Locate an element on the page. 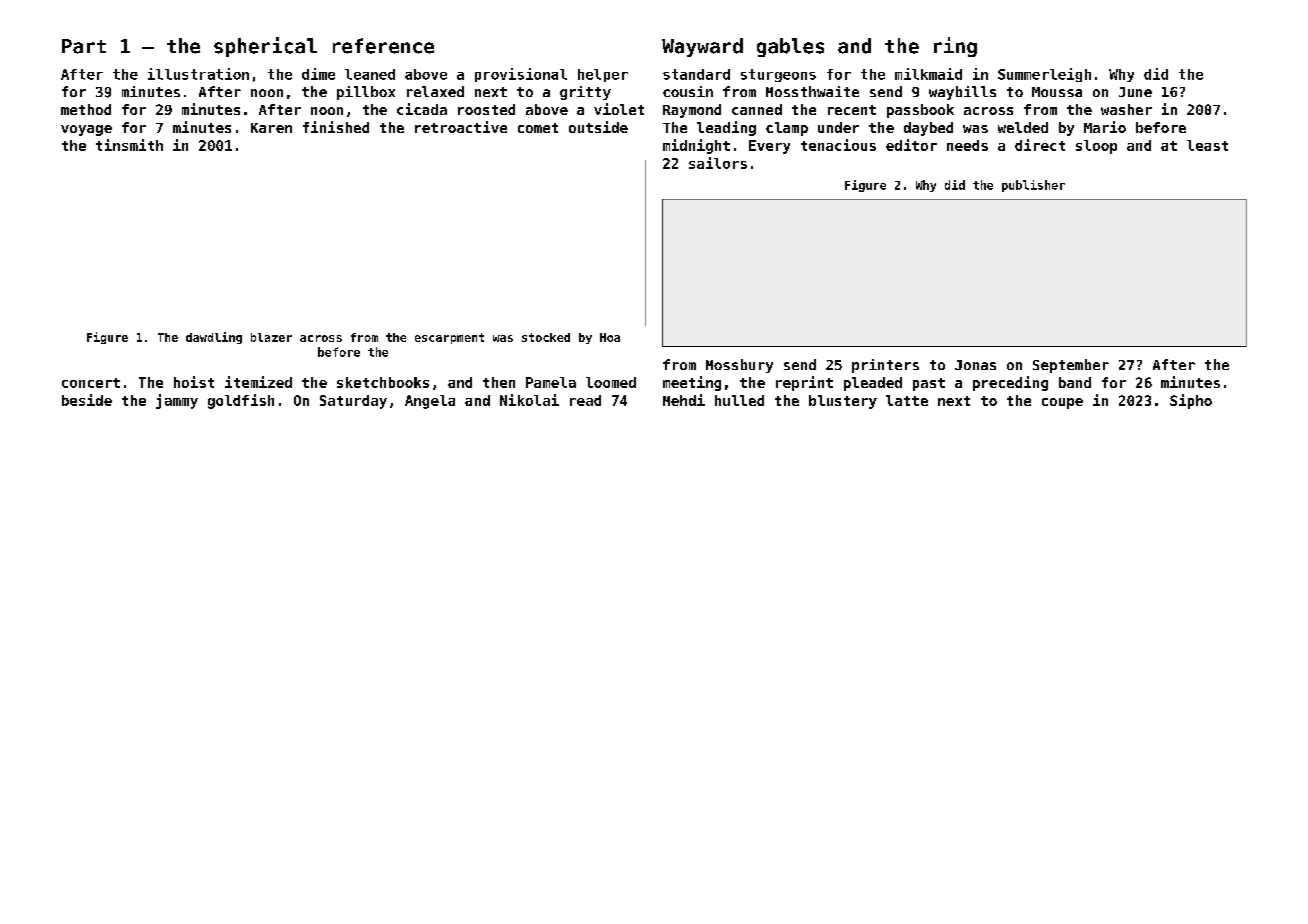 This document has width=1308, height=924. Moussa is located at coordinates (1057, 92).
